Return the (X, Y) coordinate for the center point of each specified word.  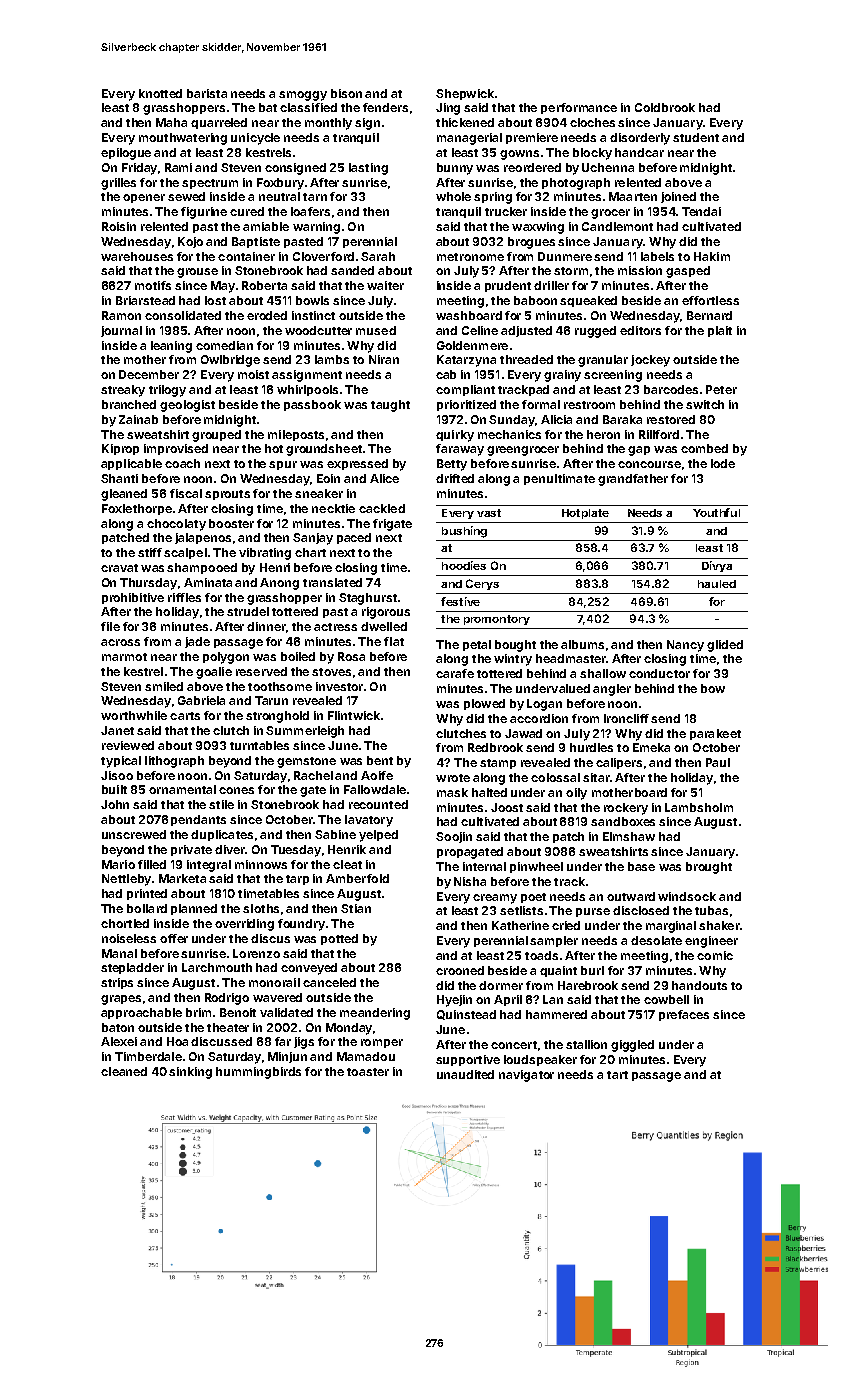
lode (723, 463)
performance (579, 108)
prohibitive (133, 598)
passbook (312, 405)
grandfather (633, 480)
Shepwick (465, 94)
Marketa (182, 878)
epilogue (126, 154)
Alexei (119, 1041)
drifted (455, 478)
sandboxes (623, 821)
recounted (378, 804)
